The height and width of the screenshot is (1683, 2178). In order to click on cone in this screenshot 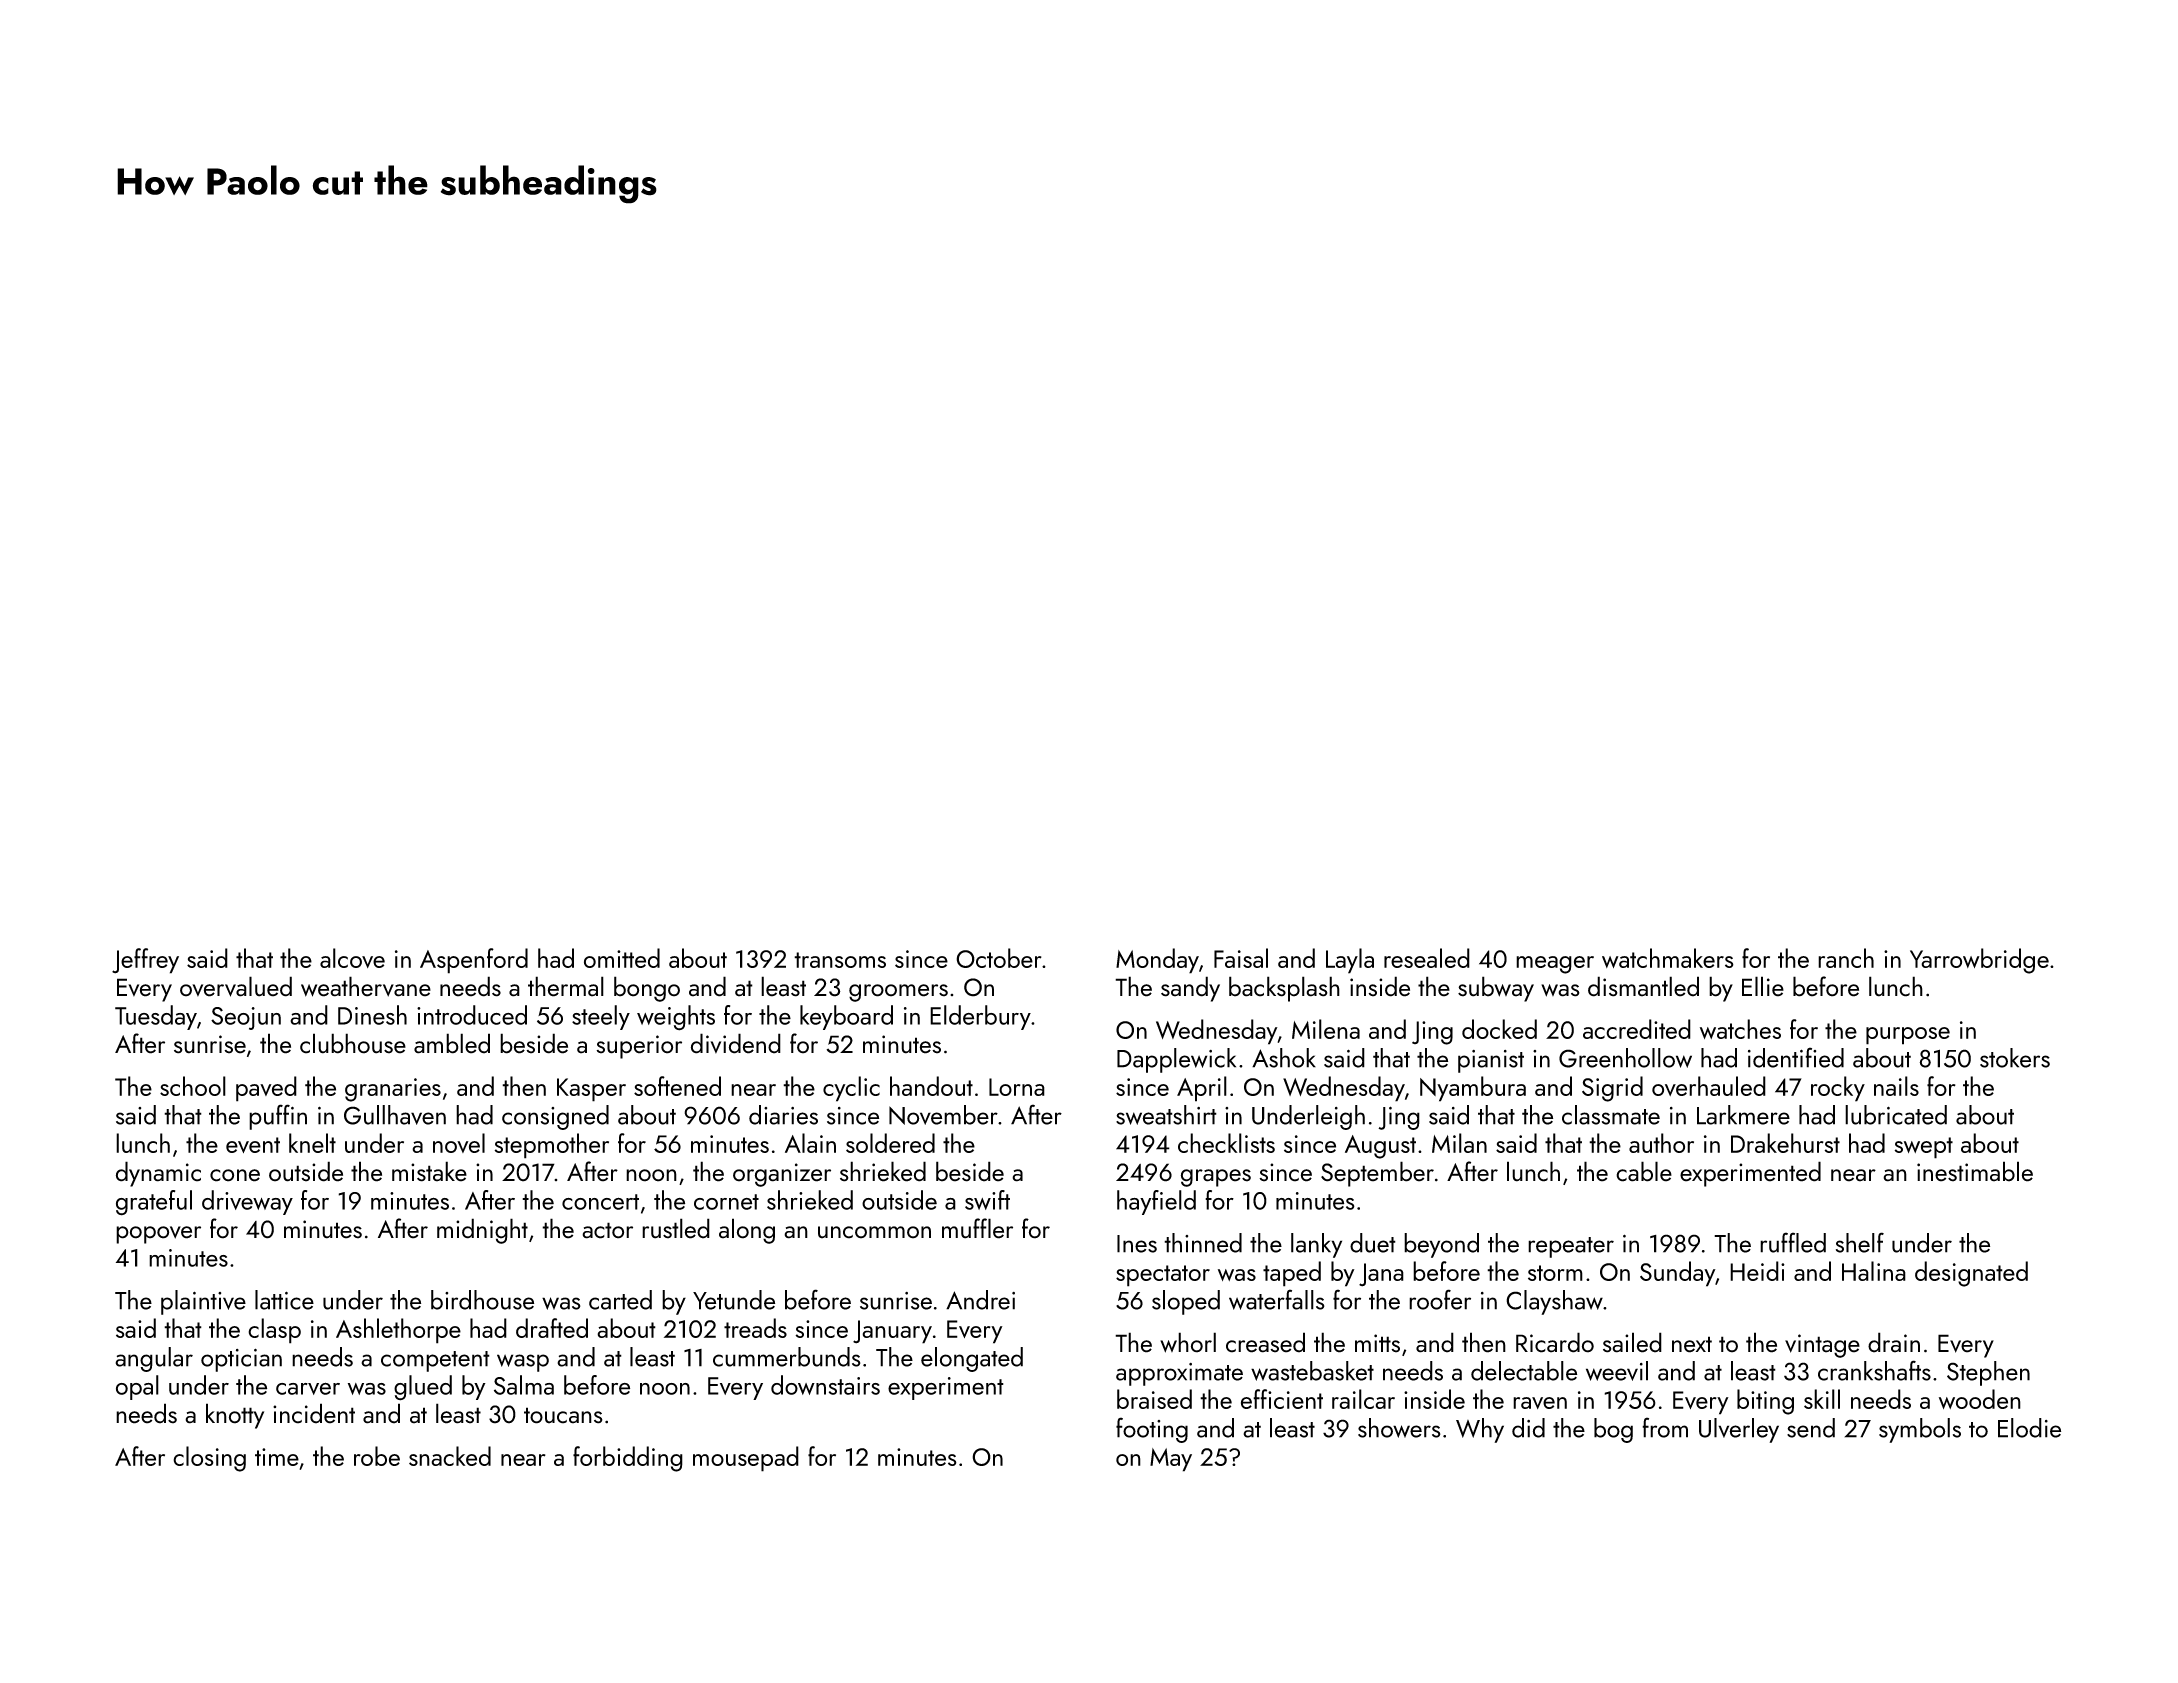, I will do `click(235, 1175)`.
